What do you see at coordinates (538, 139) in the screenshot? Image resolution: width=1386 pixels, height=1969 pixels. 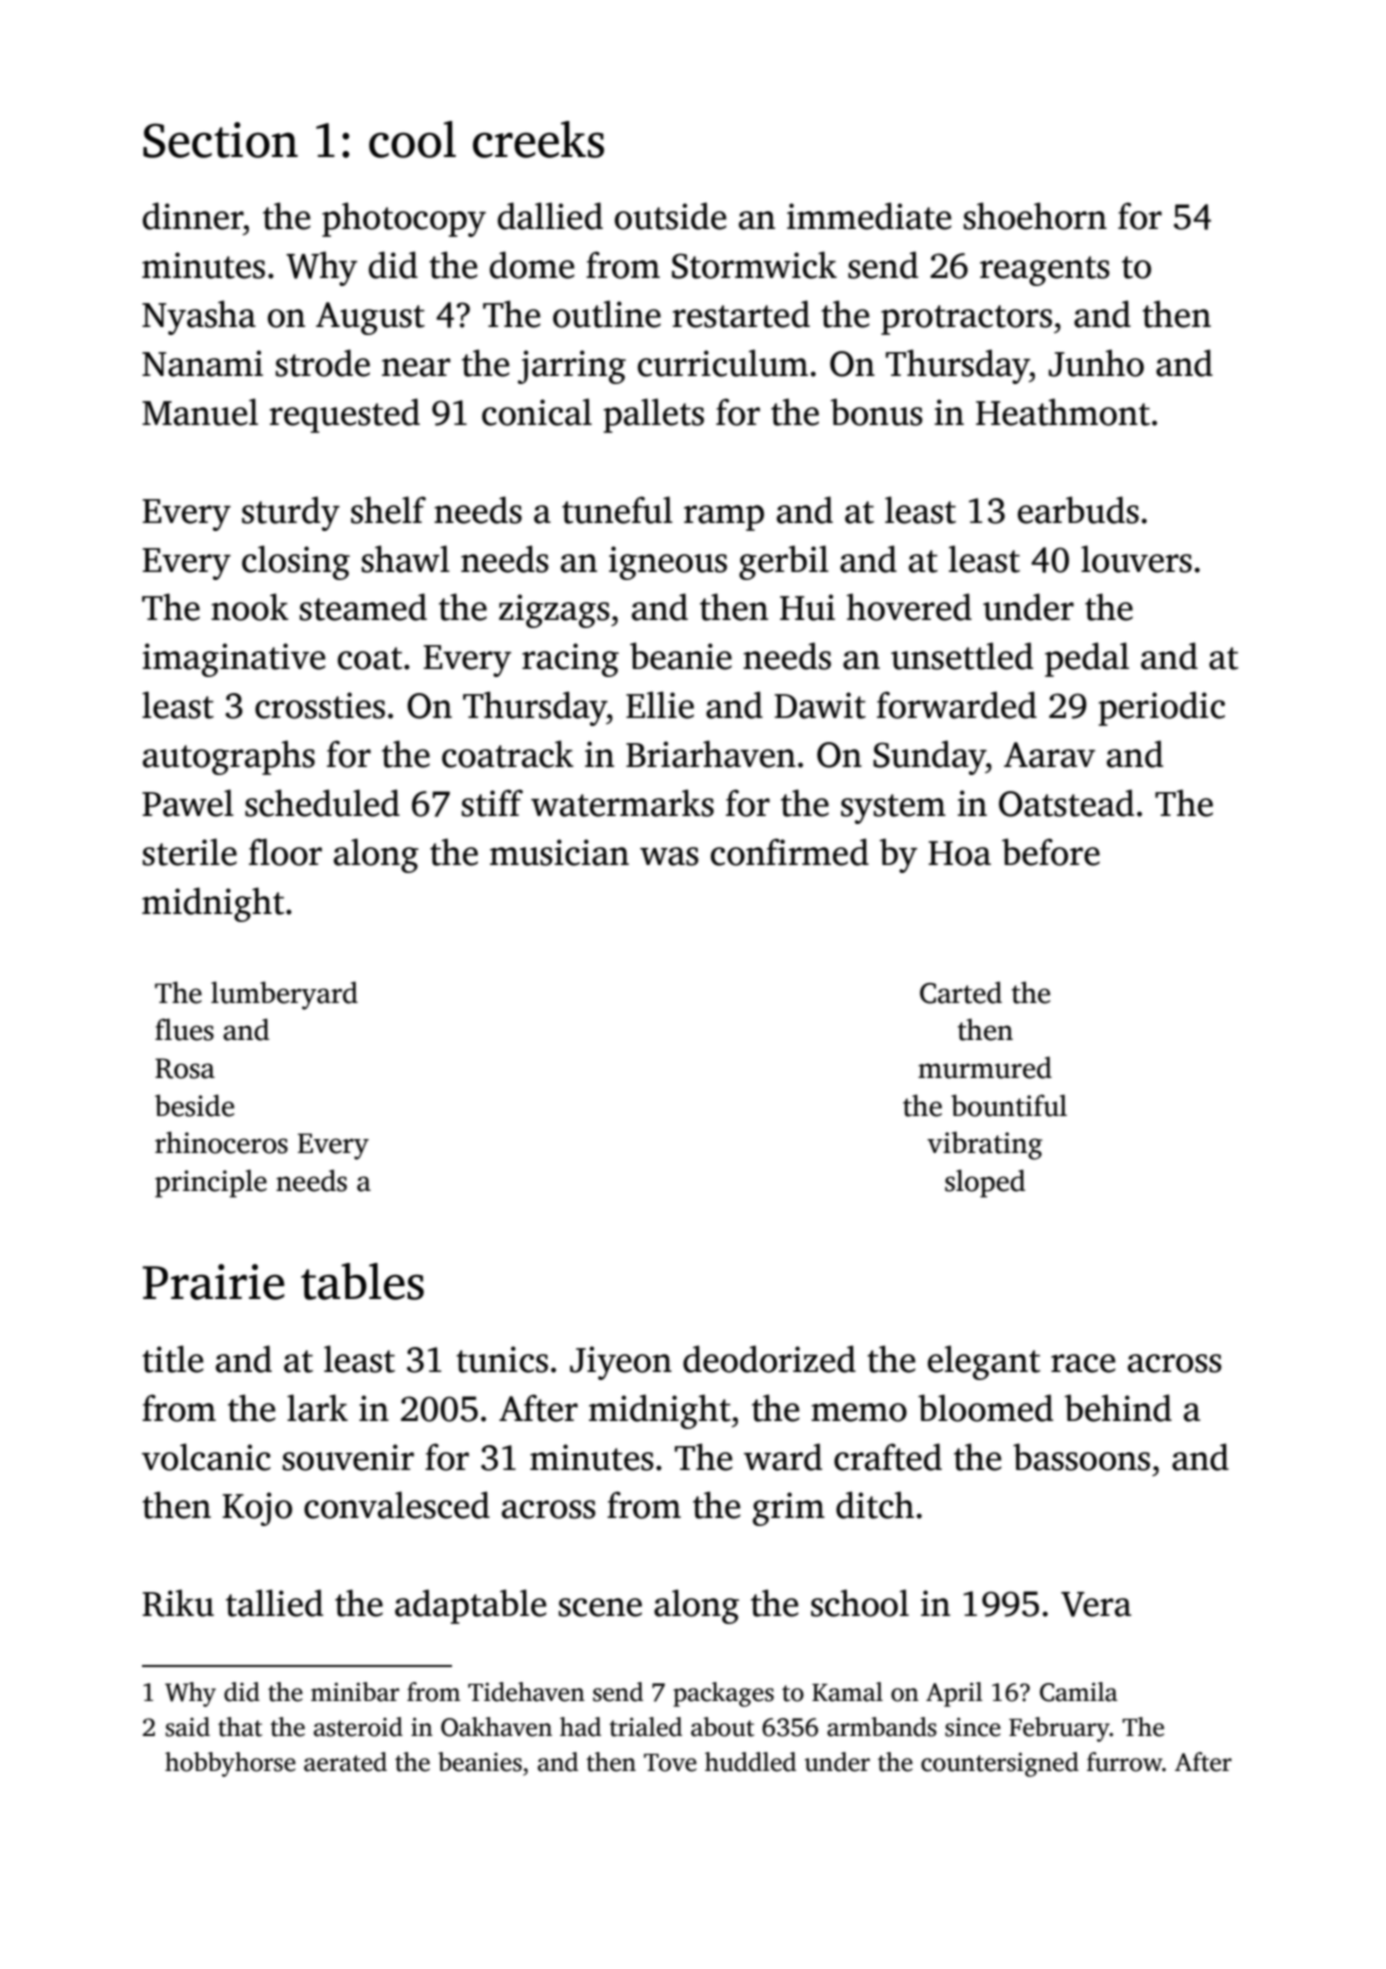 I see `creeks` at bounding box center [538, 139].
